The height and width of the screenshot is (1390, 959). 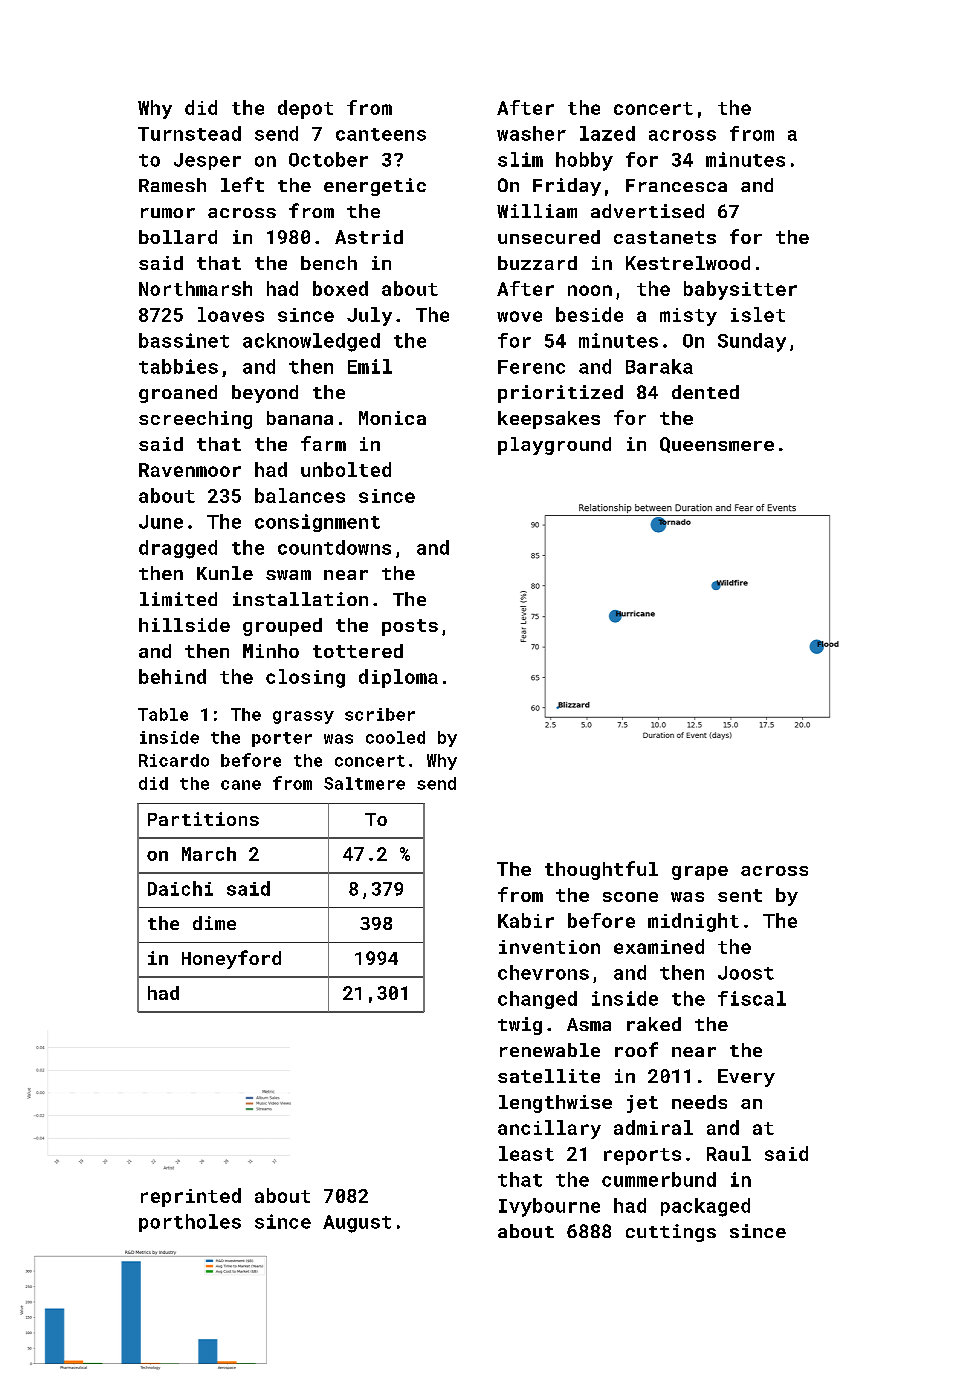 What do you see at coordinates (190, 470) in the screenshot?
I see `Ravenmoor` at bounding box center [190, 470].
